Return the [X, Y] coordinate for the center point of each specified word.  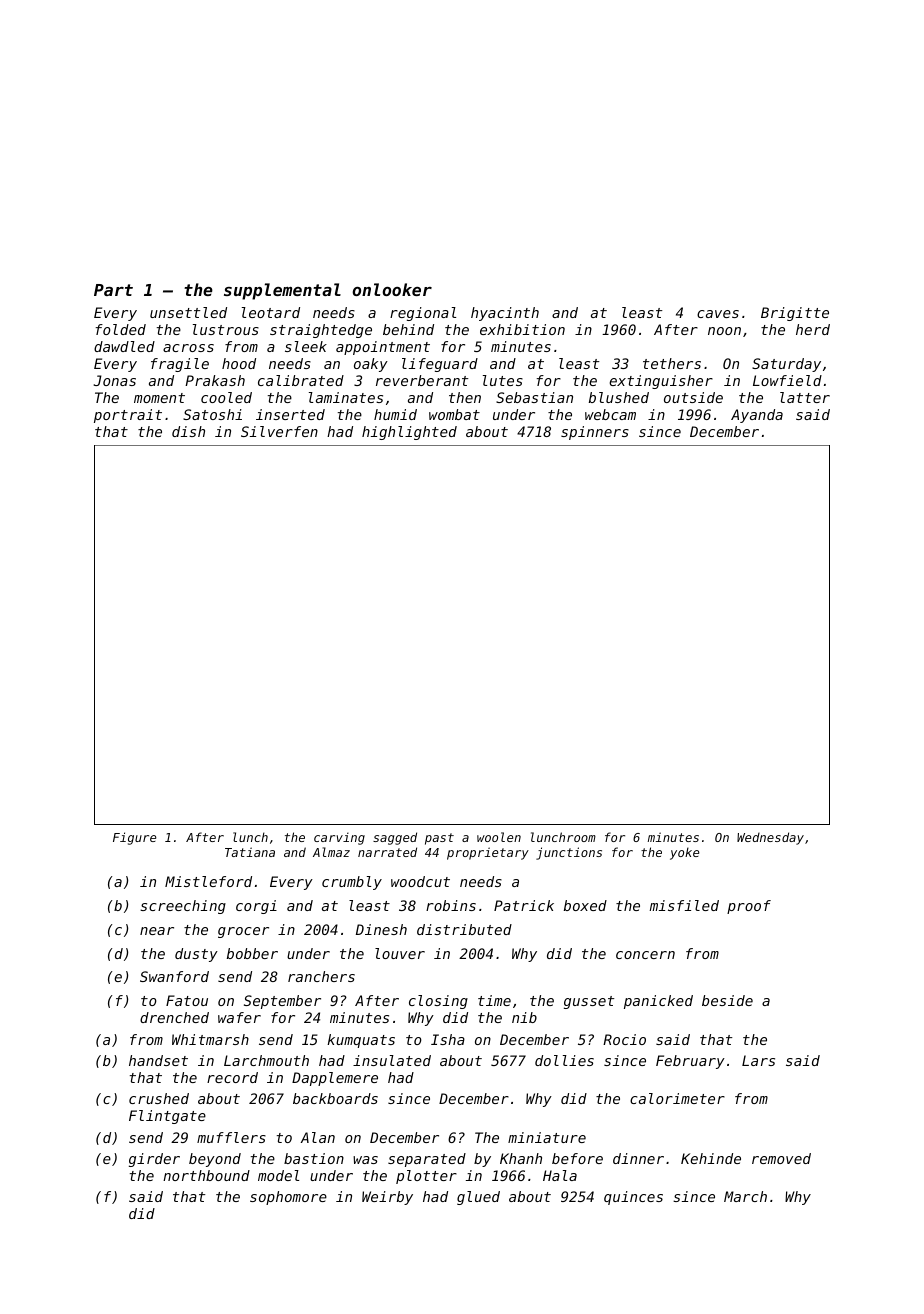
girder [154, 1160]
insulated [392, 1060]
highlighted [409, 433]
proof [749, 907]
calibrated [301, 380]
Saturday [786, 365]
